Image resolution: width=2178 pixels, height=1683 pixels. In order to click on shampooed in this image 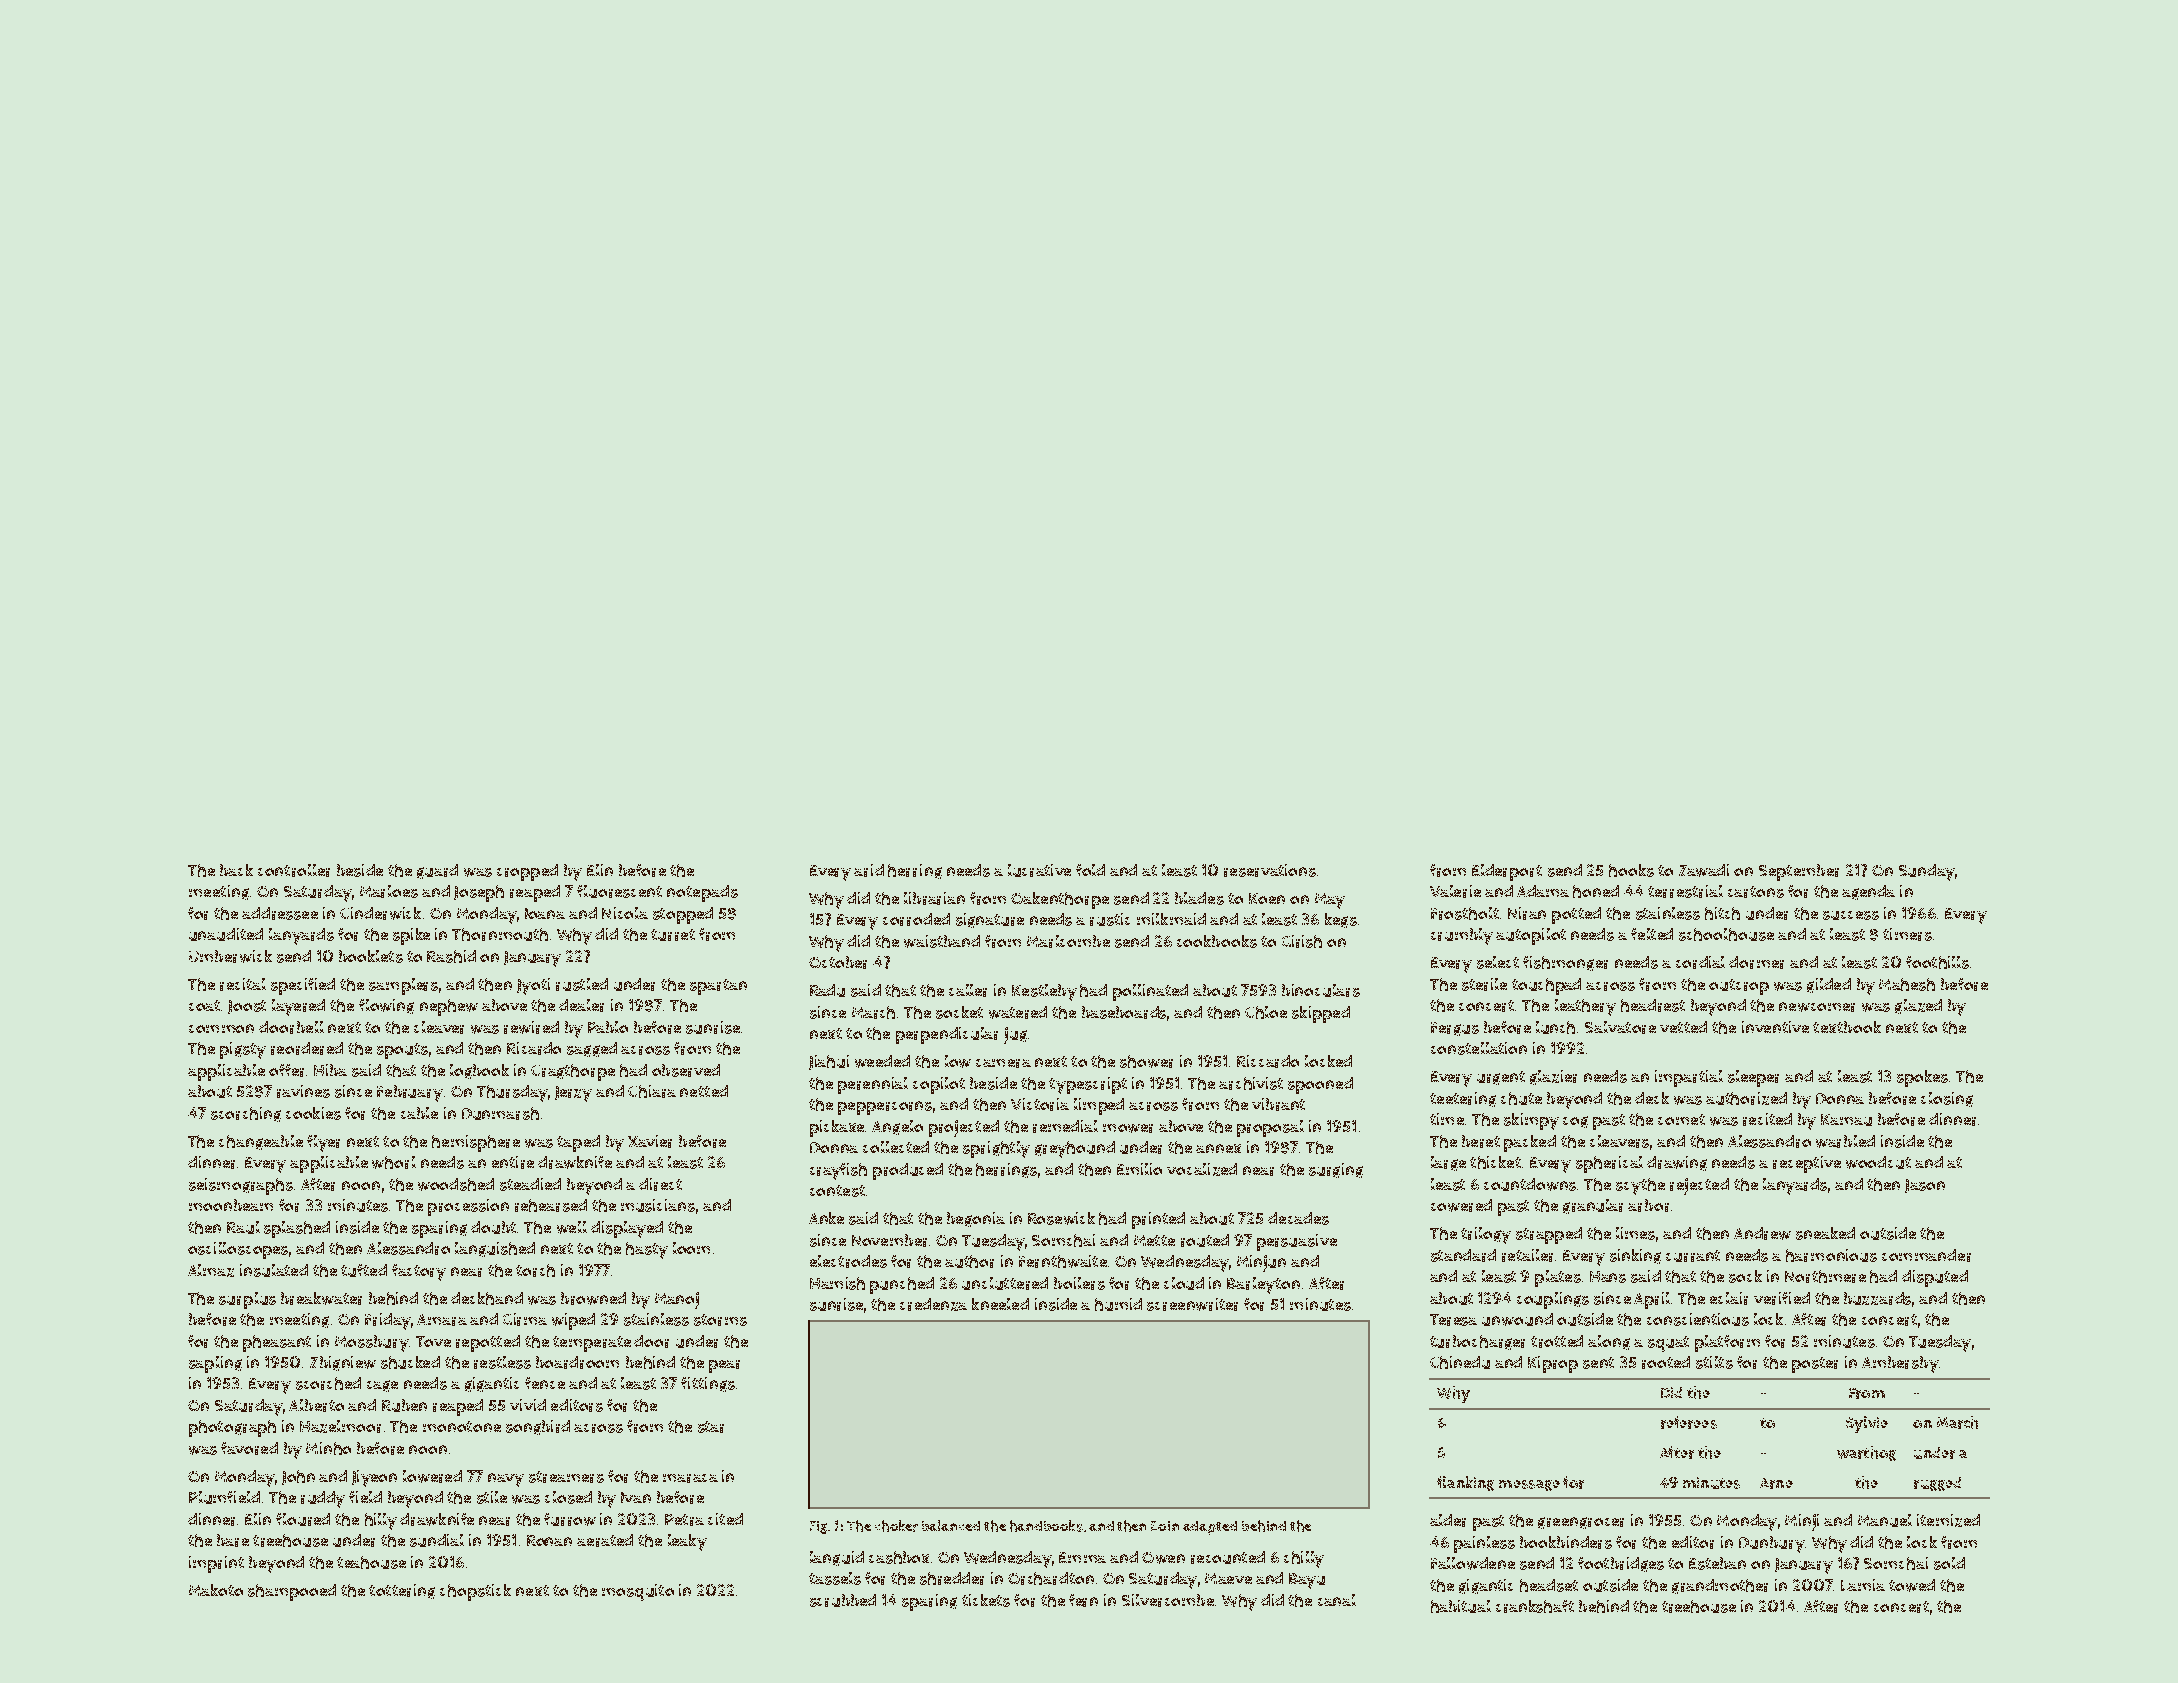, I will do `click(292, 1592)`.
